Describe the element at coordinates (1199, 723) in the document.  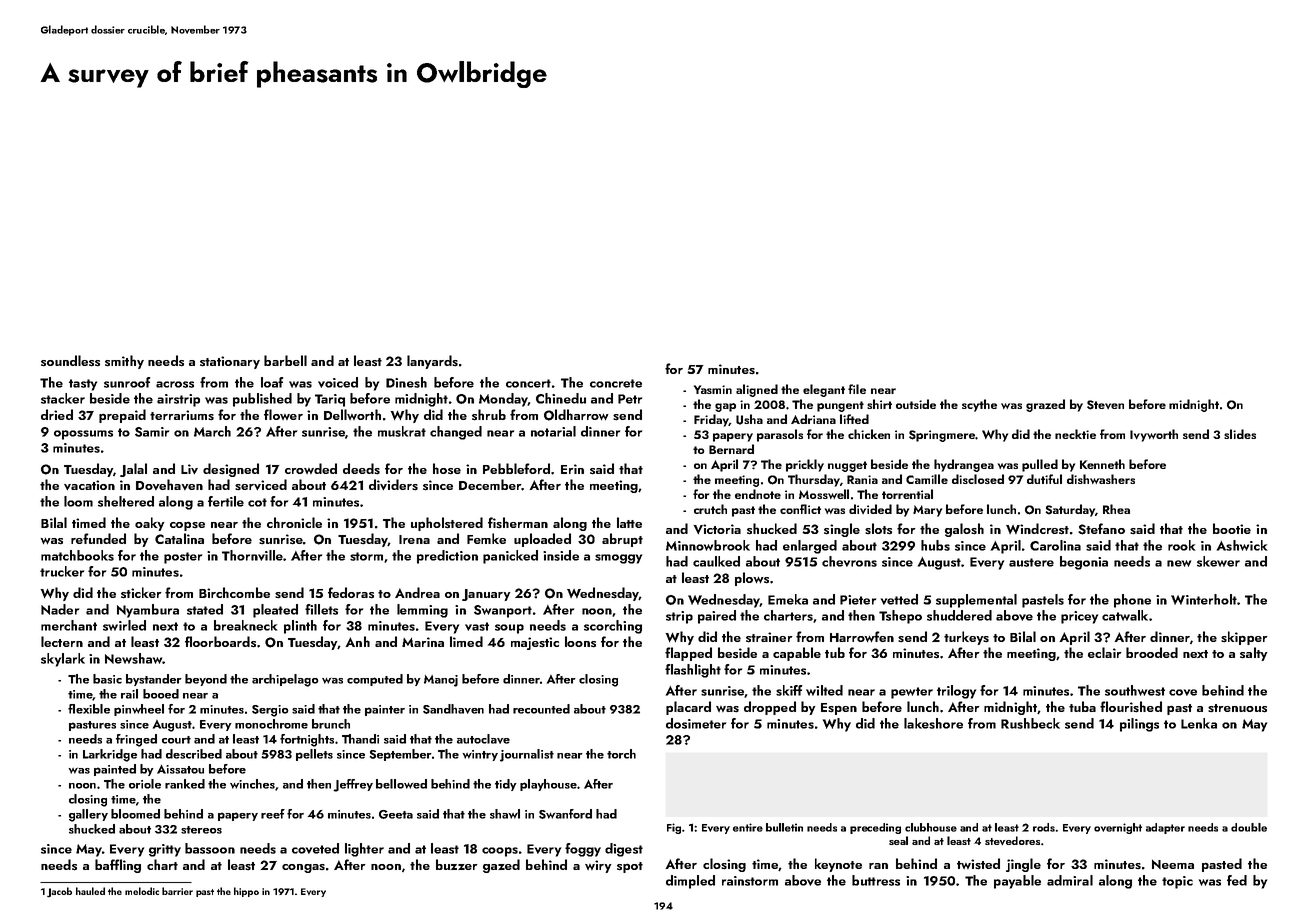
I see `Lenka` at that location.
